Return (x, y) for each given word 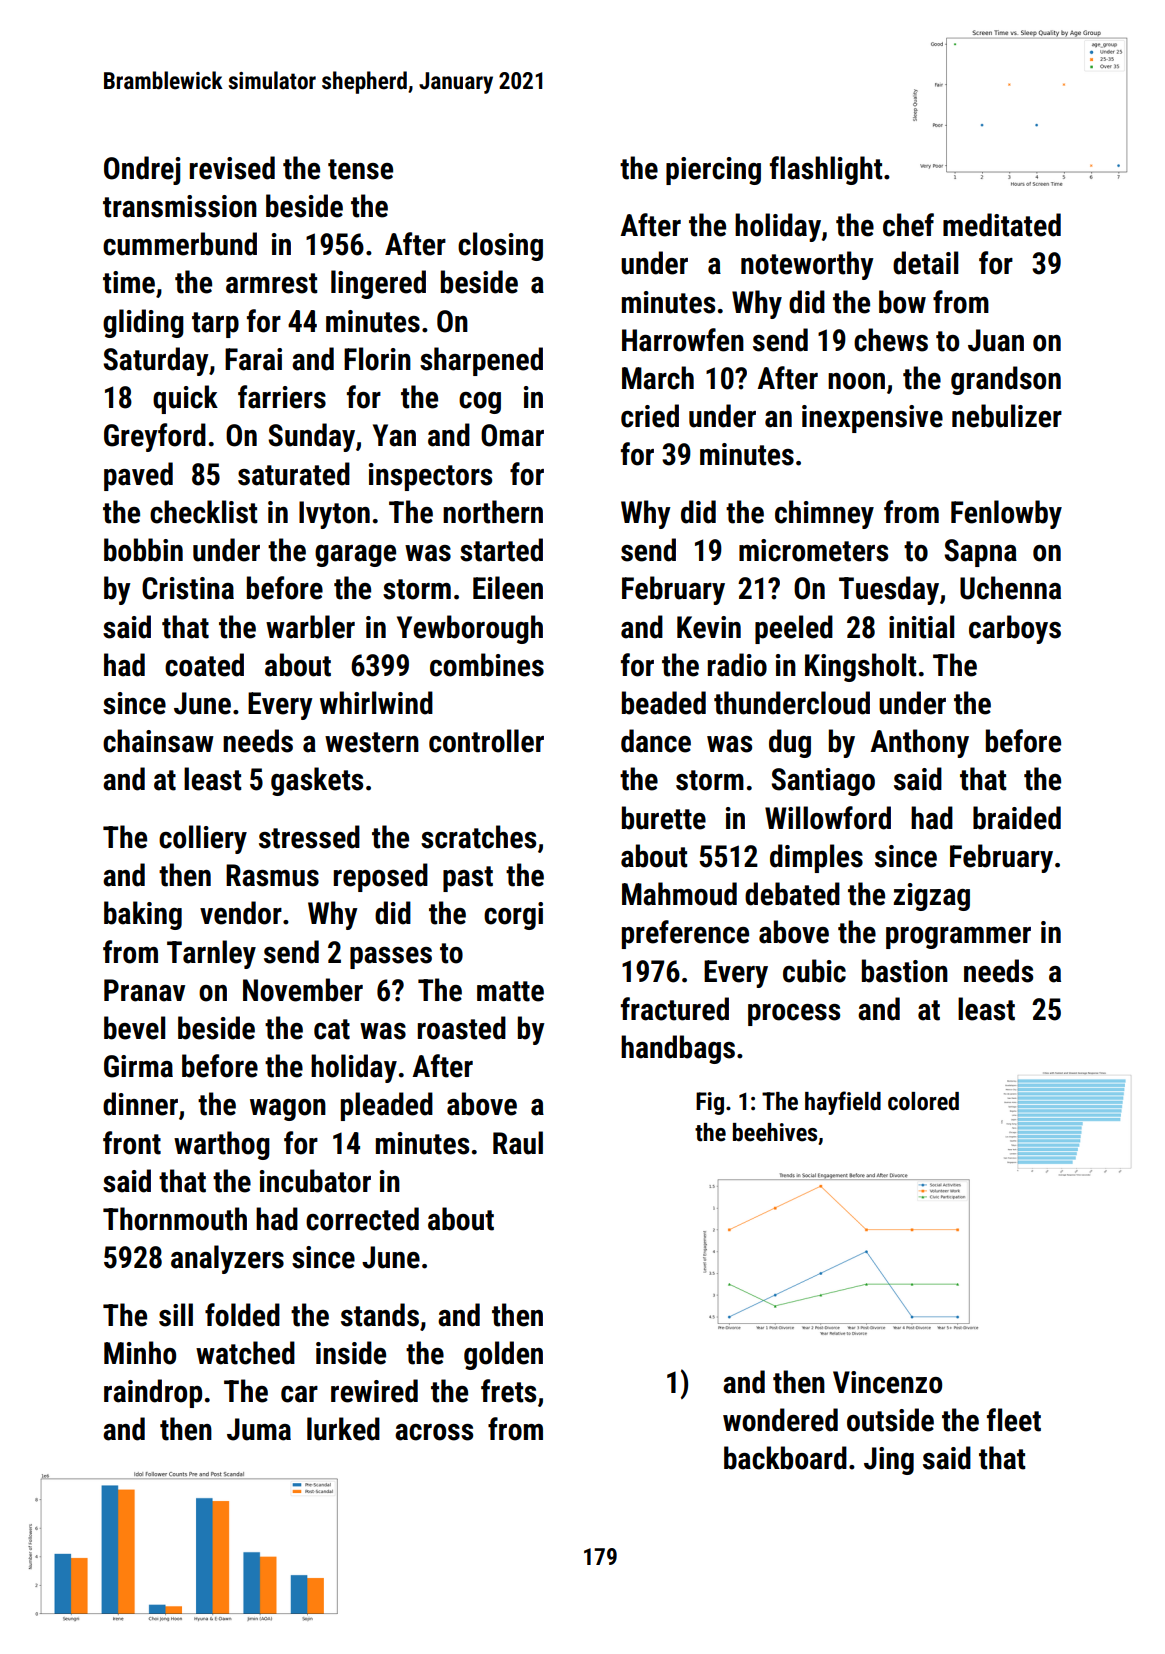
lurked (343, 1429)
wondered (780, 1420)
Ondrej (142, 170)
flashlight (826, 170)
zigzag (931, 897)
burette (664, 818)
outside (890, 1420)
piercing (713, 171)
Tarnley (211, 954)
